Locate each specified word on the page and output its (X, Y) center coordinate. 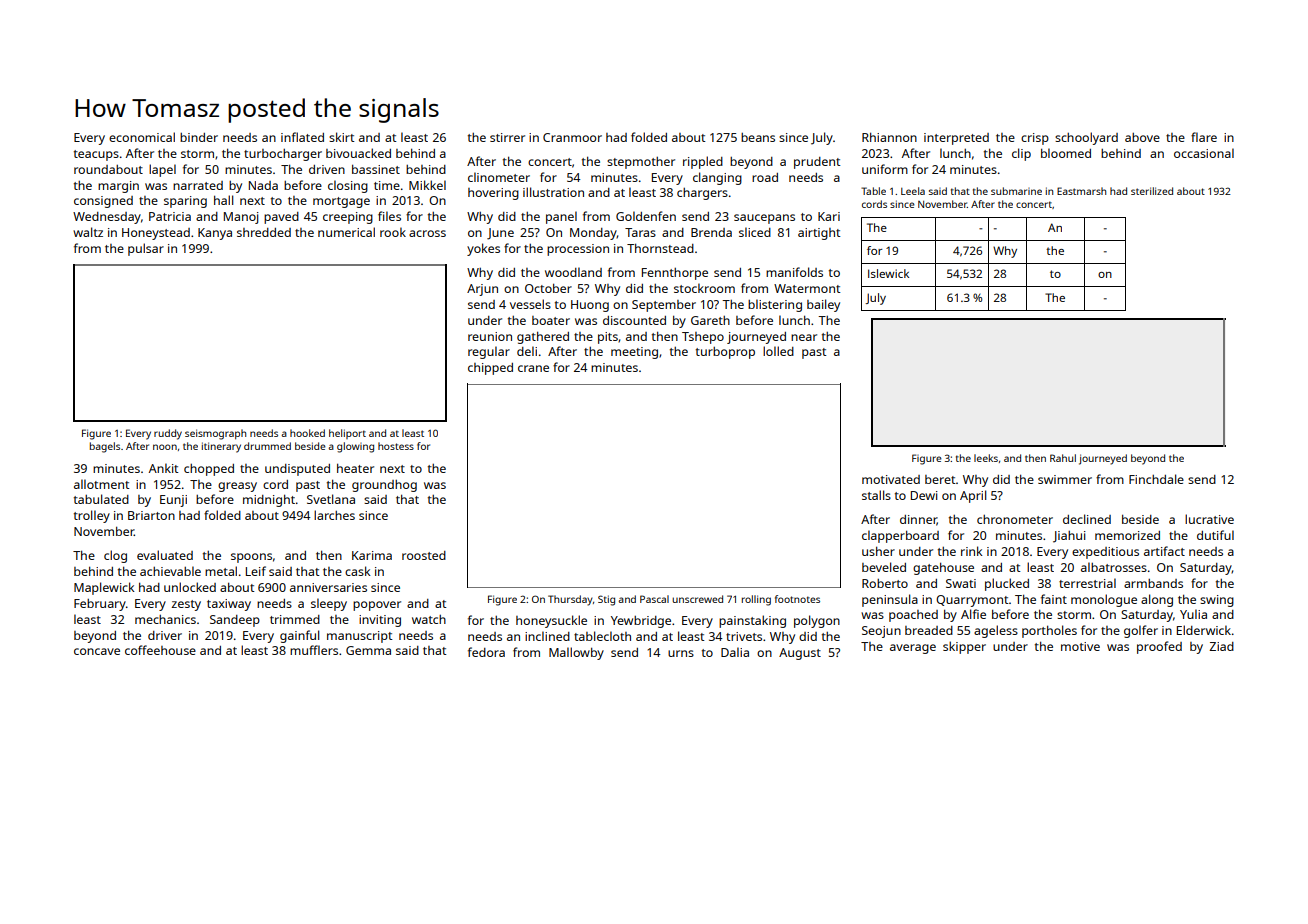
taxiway (229, 605)
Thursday (570, 600)
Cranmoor (572, 137)
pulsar (146, 249)
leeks (986, 458)
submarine (1016, 191)
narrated (198, 185)
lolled (778, 351)
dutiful (1215, 535)
